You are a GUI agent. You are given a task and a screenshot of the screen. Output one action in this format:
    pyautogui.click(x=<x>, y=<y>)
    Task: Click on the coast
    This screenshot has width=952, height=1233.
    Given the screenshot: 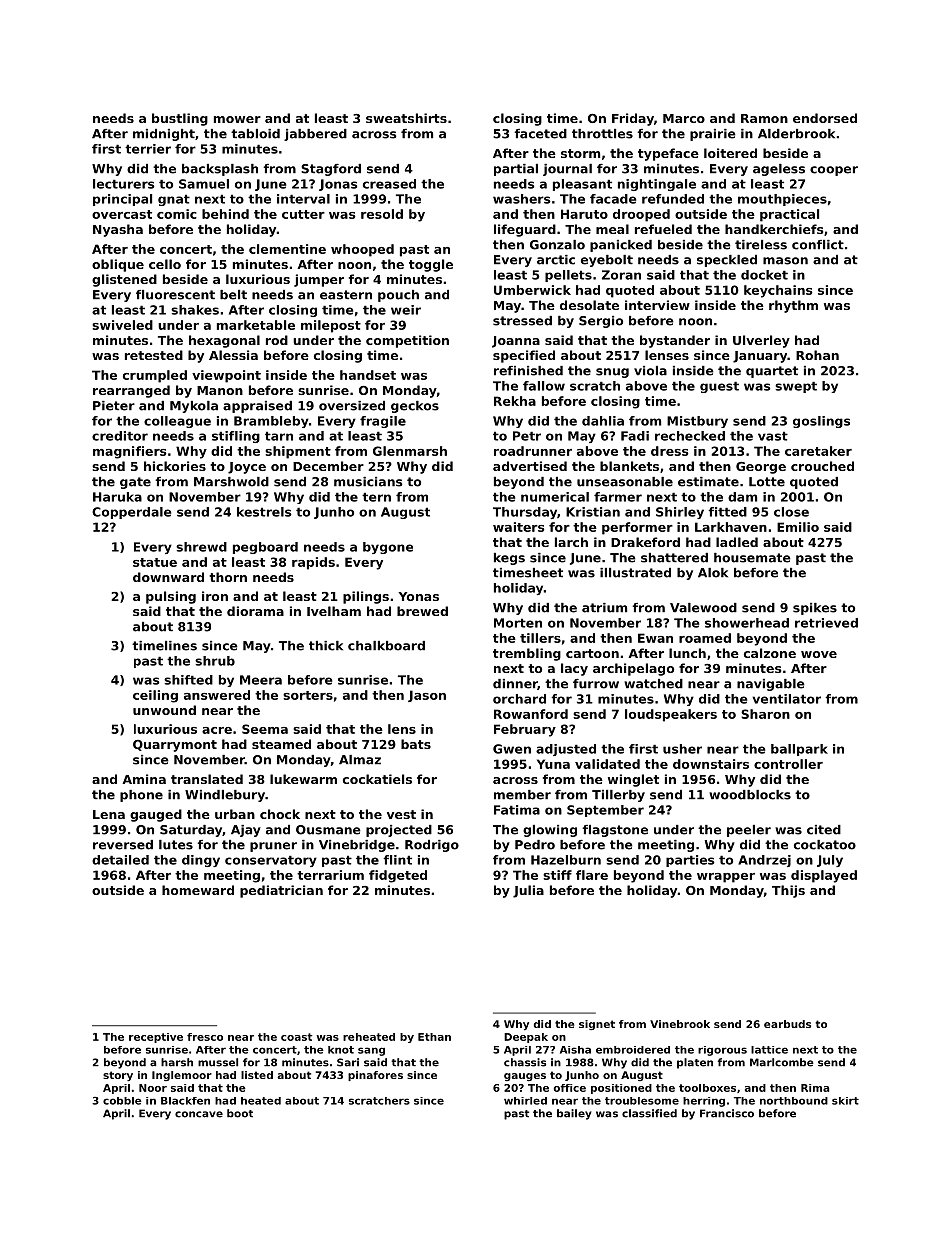 What is the action you would take?
    pyautogui.click(x=296, y=1037)
